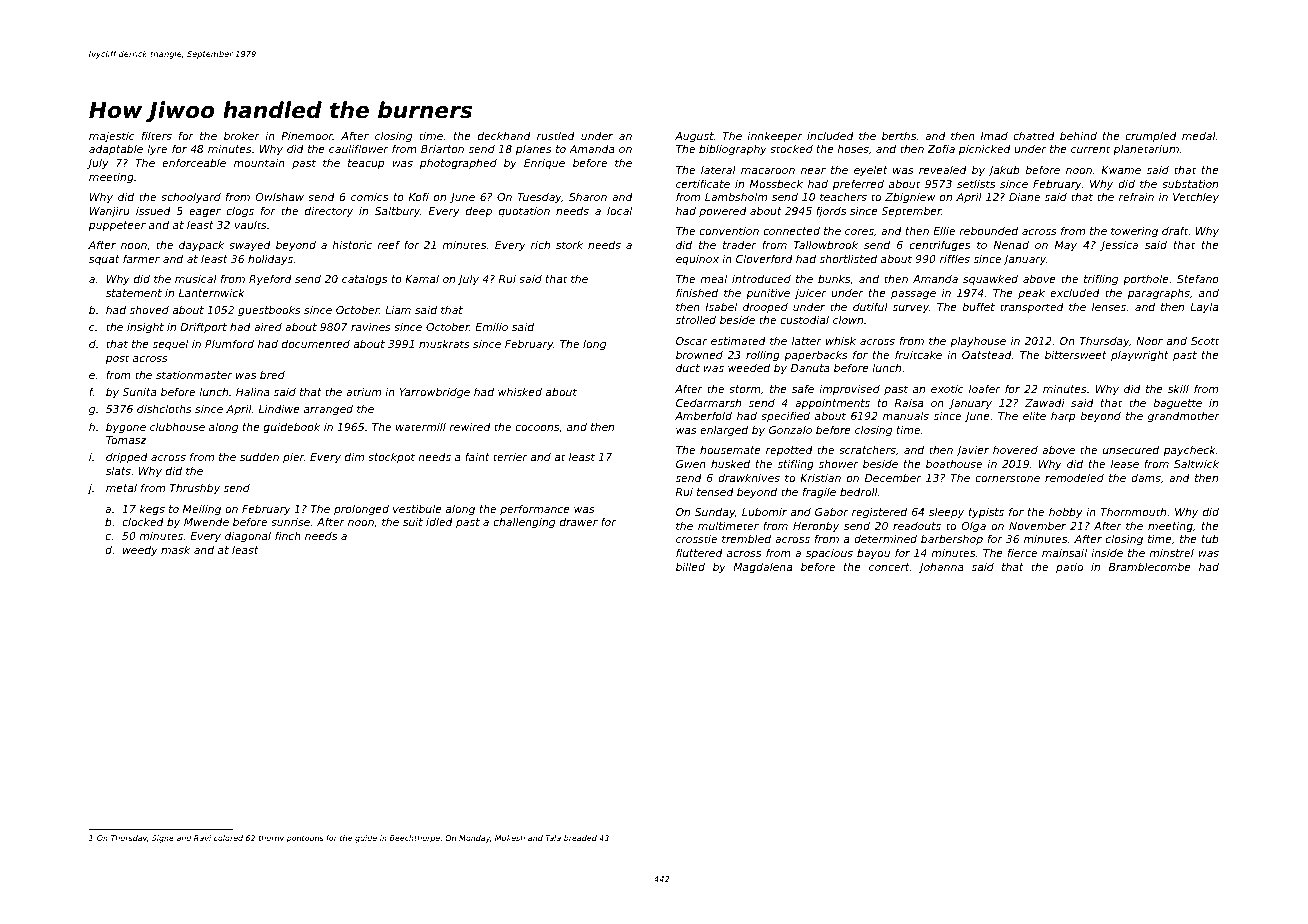  I want to click on arranged, so click(328, 410).
